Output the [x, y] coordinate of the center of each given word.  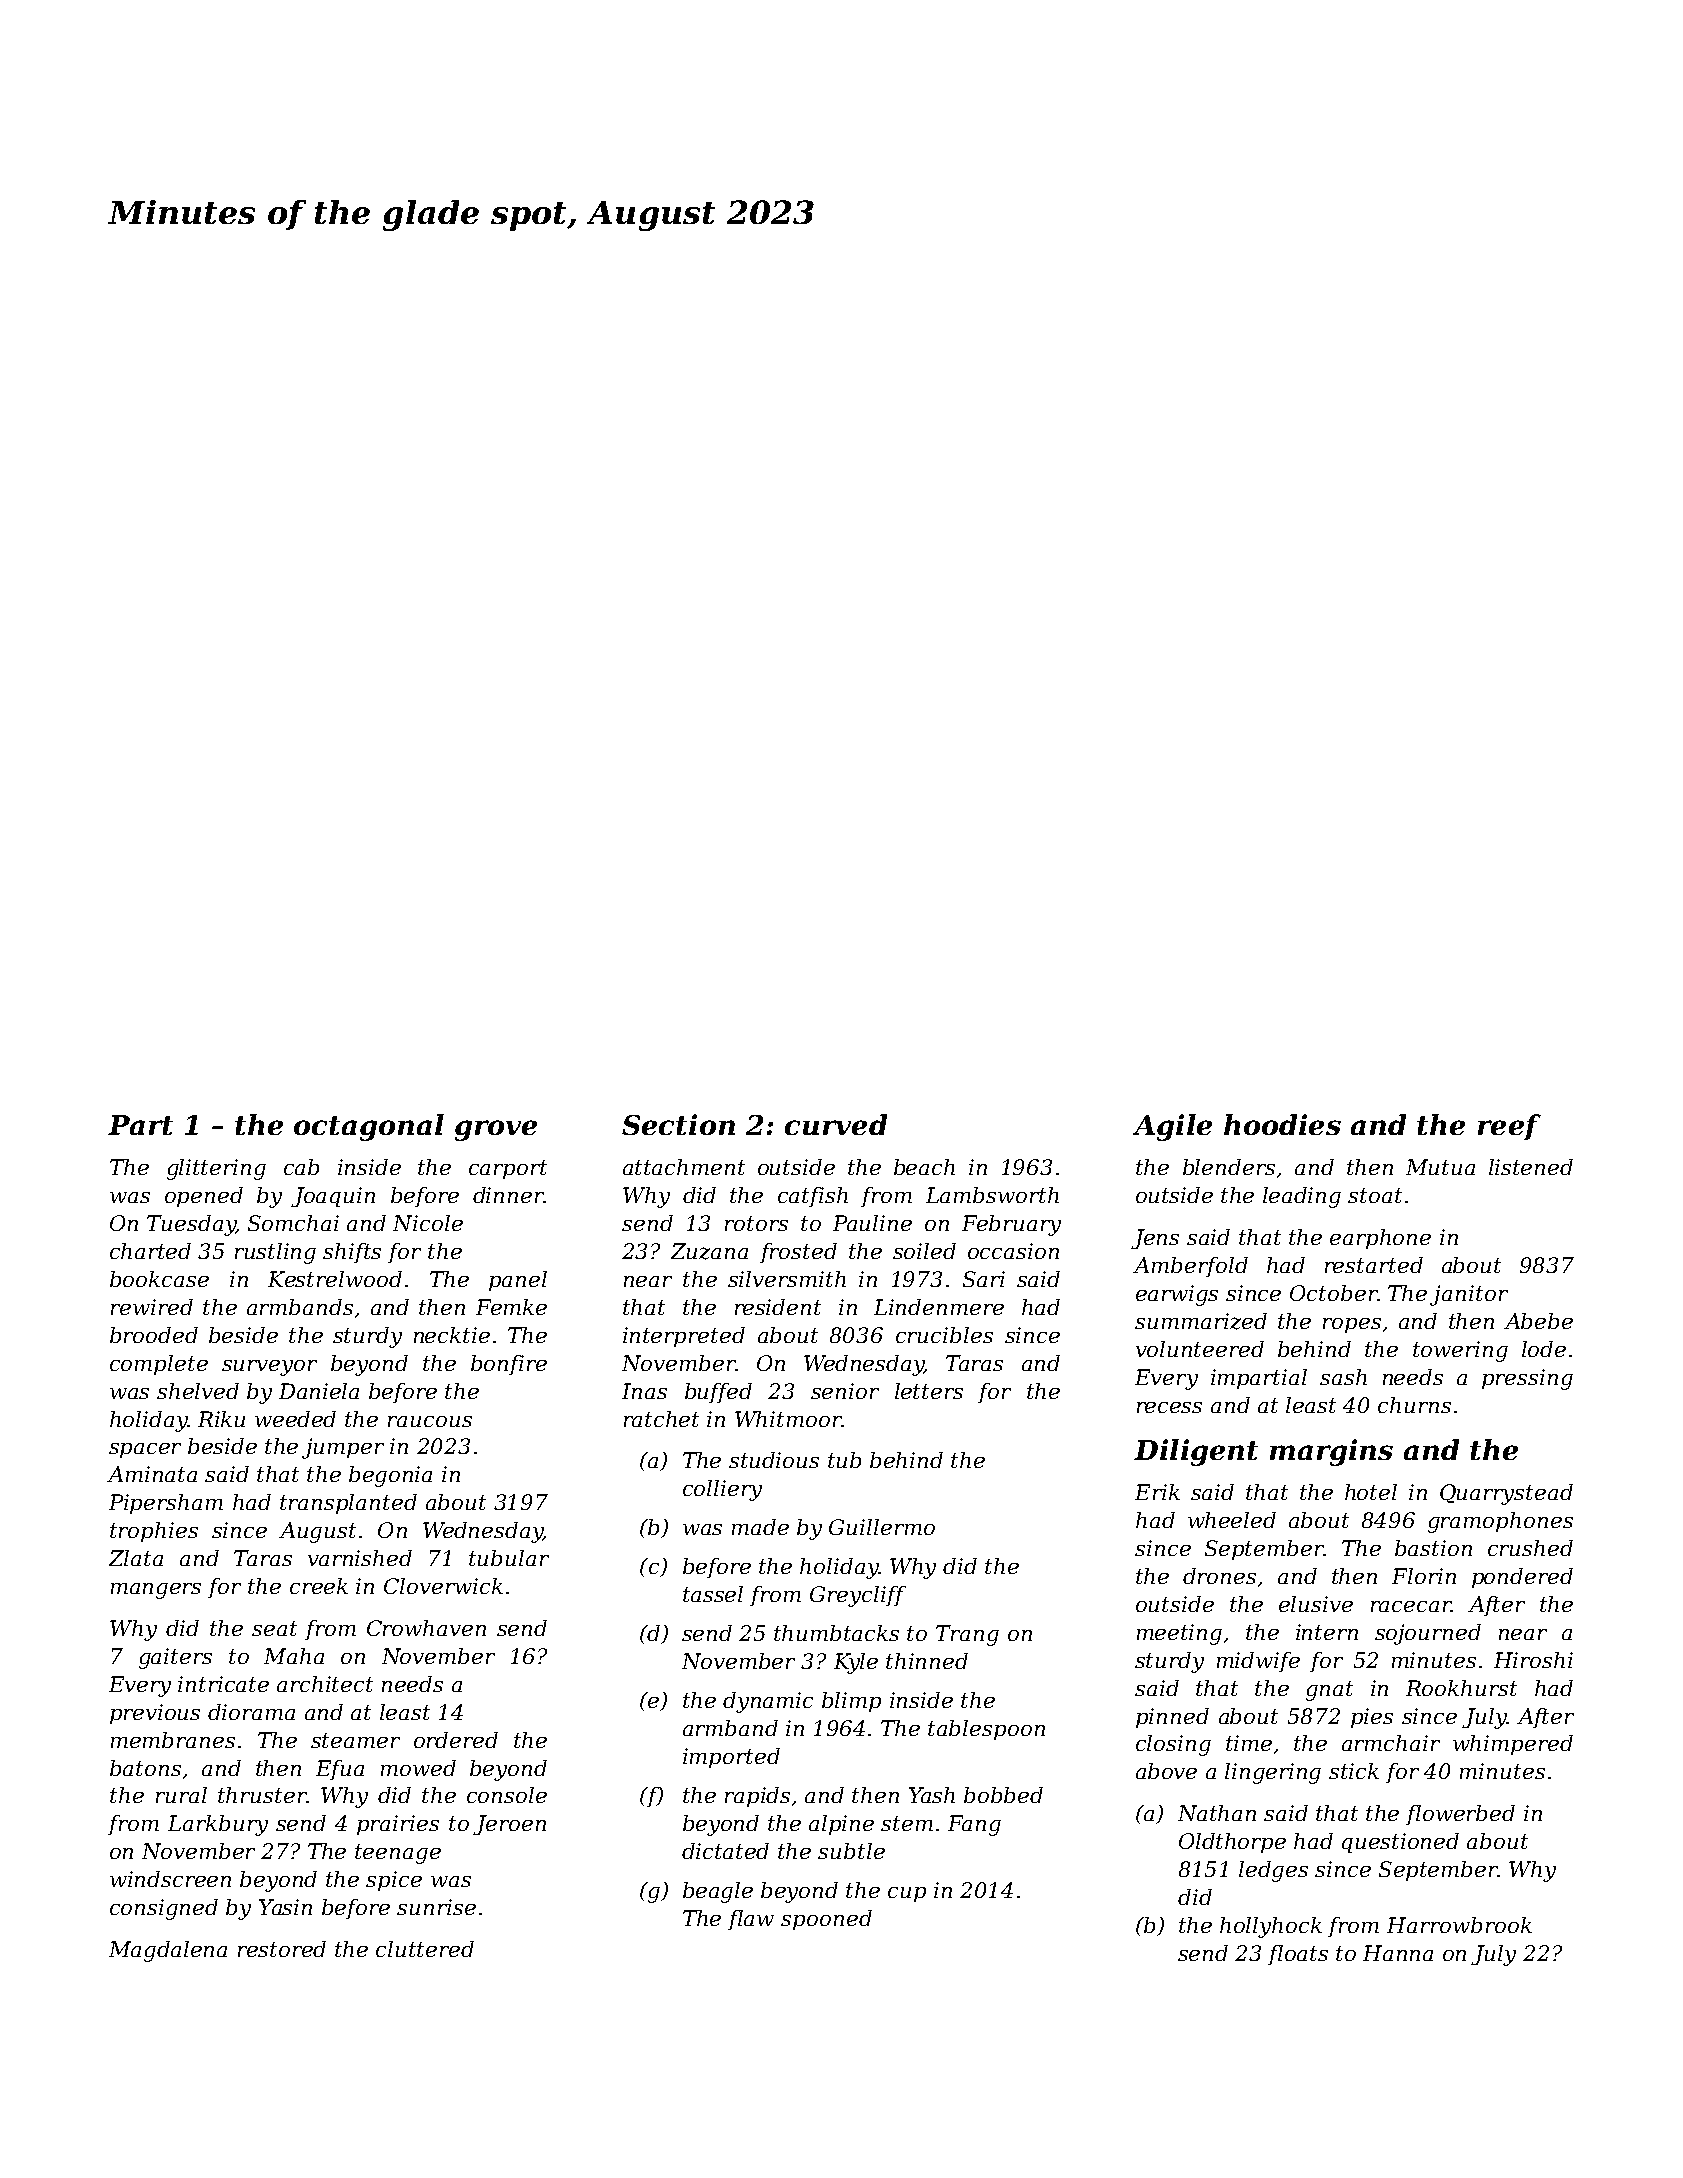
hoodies [1282, 1124]
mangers [156, 1591]
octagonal [369, 1127]
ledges [1273, 1871]
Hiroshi [1533, 1660]
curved [836, 1124]
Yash [932, 1795]
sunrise [436, 1907]
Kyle [856, 1663]
